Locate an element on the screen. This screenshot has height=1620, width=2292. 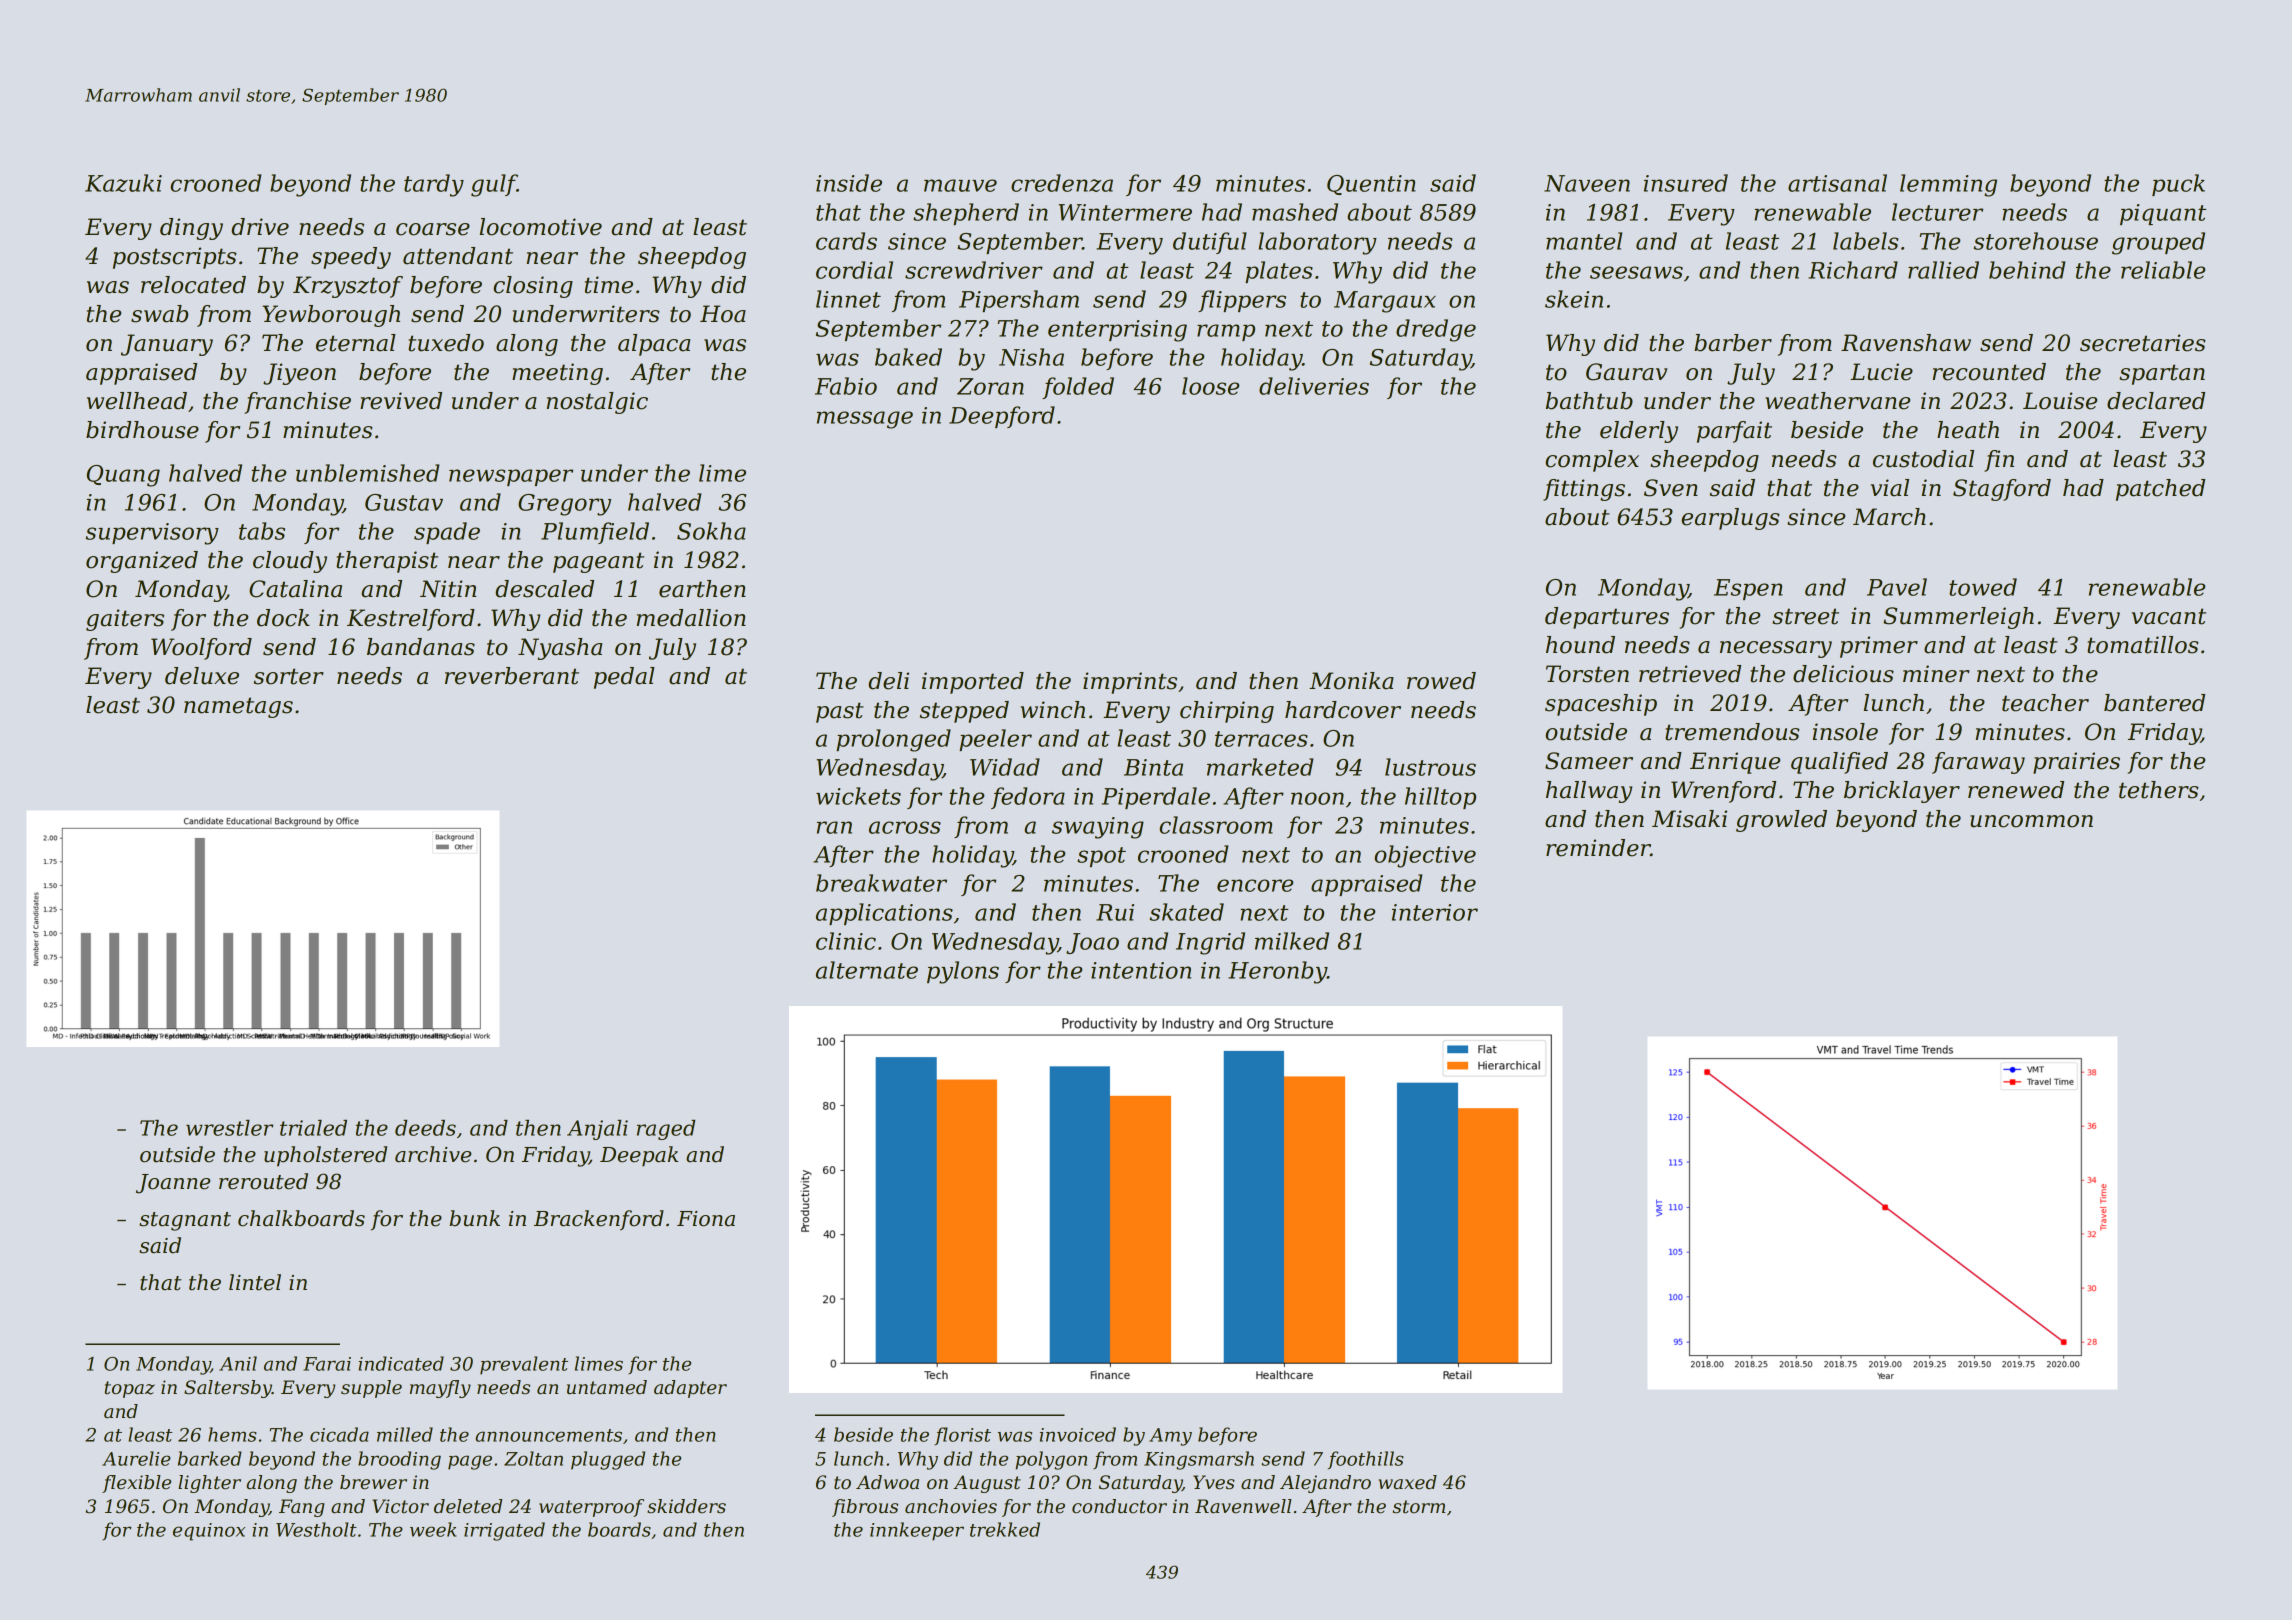
breakwater is located at coordinates (881, 883).
